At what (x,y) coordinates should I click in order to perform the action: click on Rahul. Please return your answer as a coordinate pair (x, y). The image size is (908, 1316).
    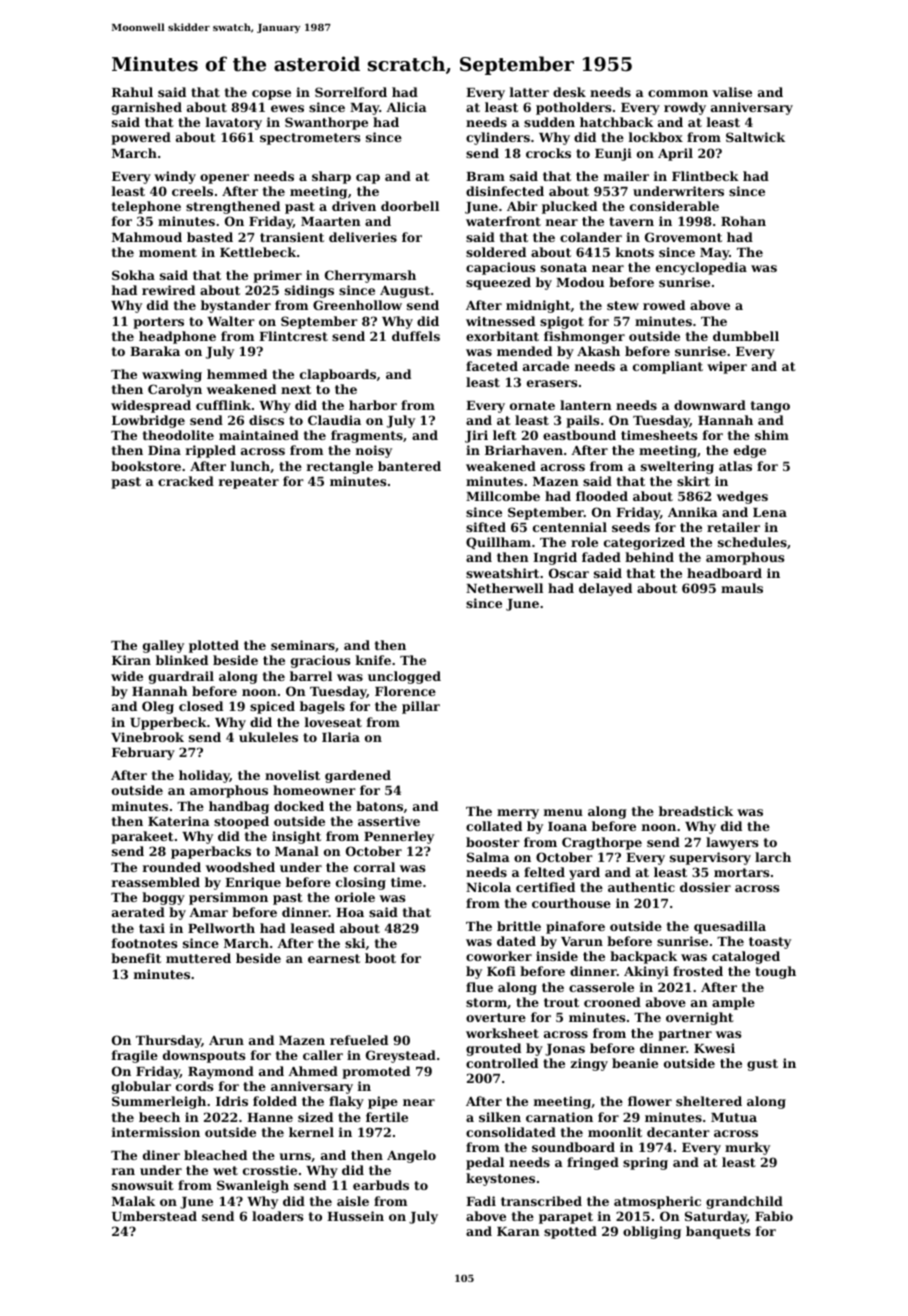
    Looking at the image, I should click on (132, 92).
